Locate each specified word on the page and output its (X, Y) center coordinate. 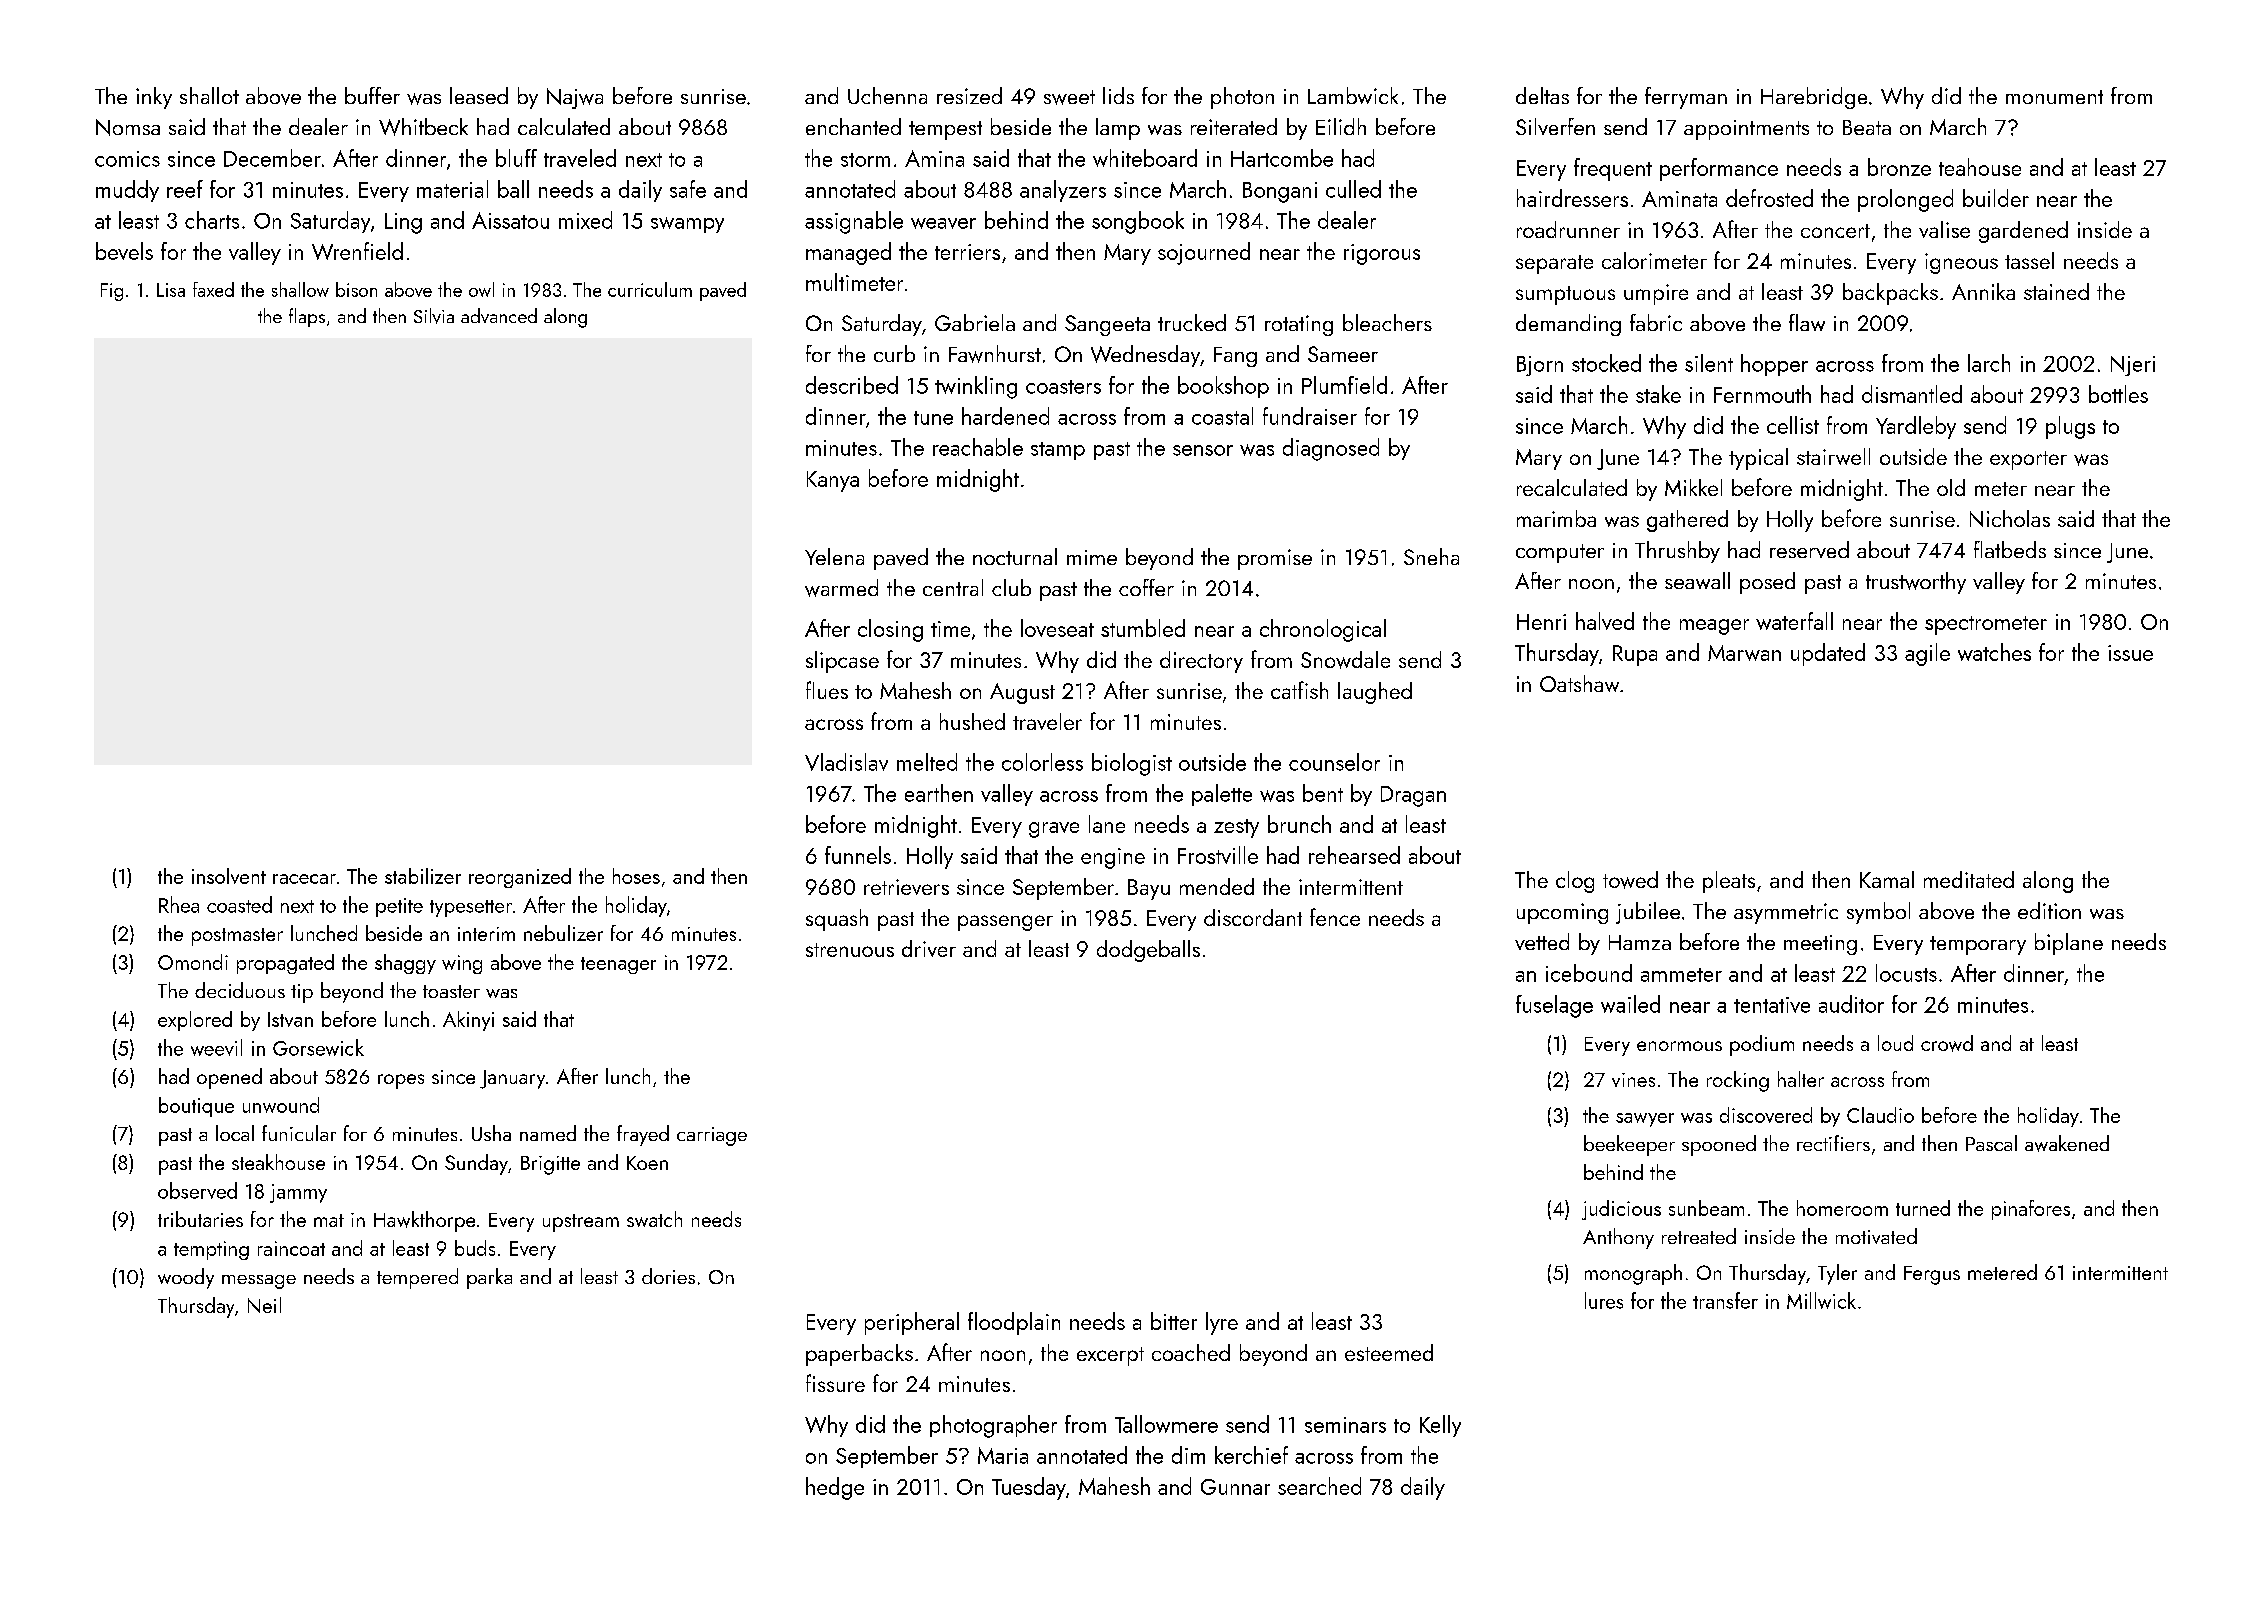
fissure (835, 1383)
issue (2130, 653)
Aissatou (510, 220)
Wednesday (1145, 356)
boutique (196, 1107)
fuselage (1554, 1006)
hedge (835, 1488)
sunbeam (1706, 1208)
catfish (1299, 690)
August (1022, 693)
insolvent (229, 876)
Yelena (834, 556)
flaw (1807, 322)
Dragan (1413, 796)
